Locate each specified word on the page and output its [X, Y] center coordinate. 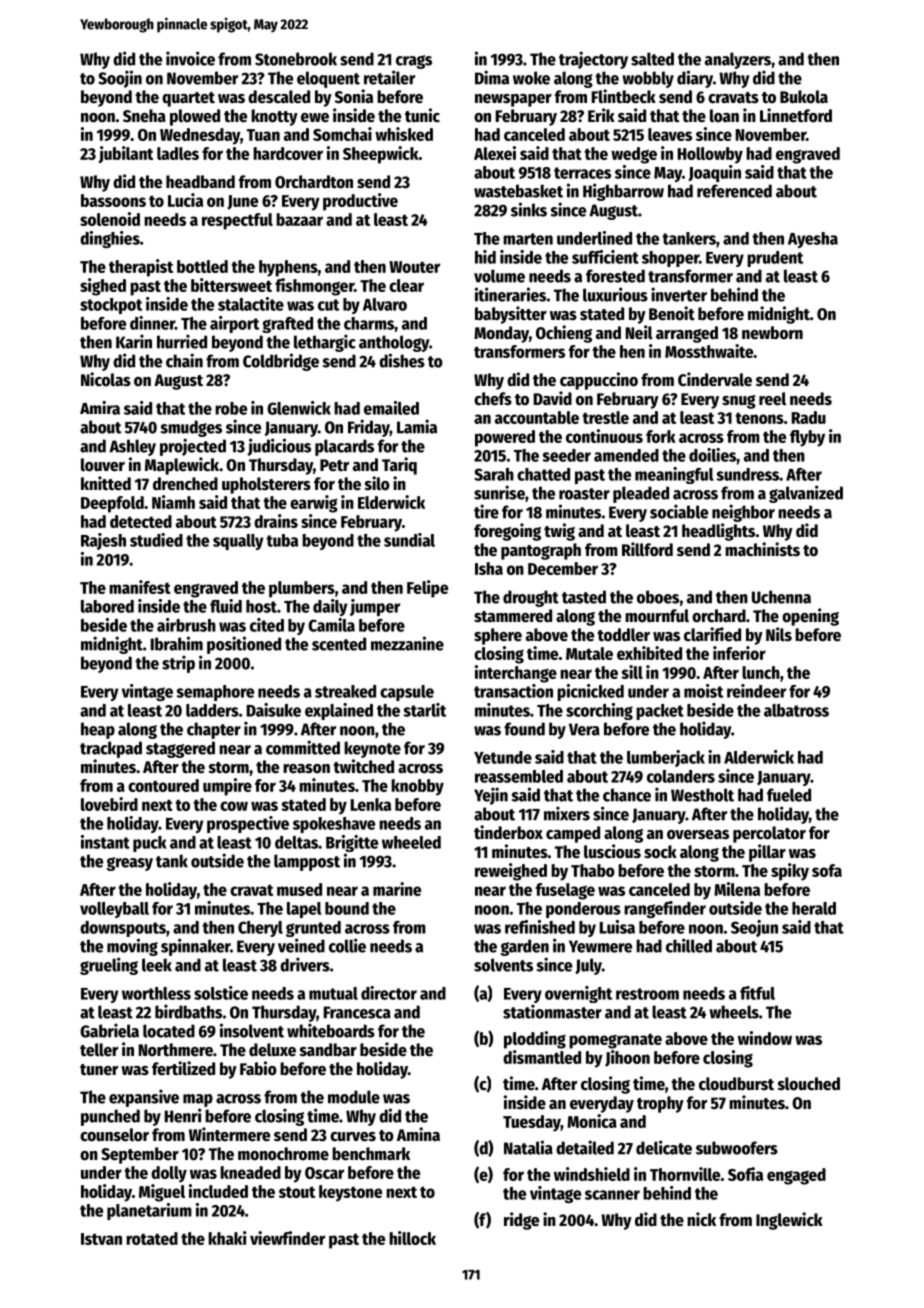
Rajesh [103, 541]
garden [524, 947]
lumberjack [666, 758]
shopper [670, 259]
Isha [489, 568]
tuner [99, 1070]
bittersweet [231, 285]
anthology [394, 343]
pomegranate [615, 1041]
